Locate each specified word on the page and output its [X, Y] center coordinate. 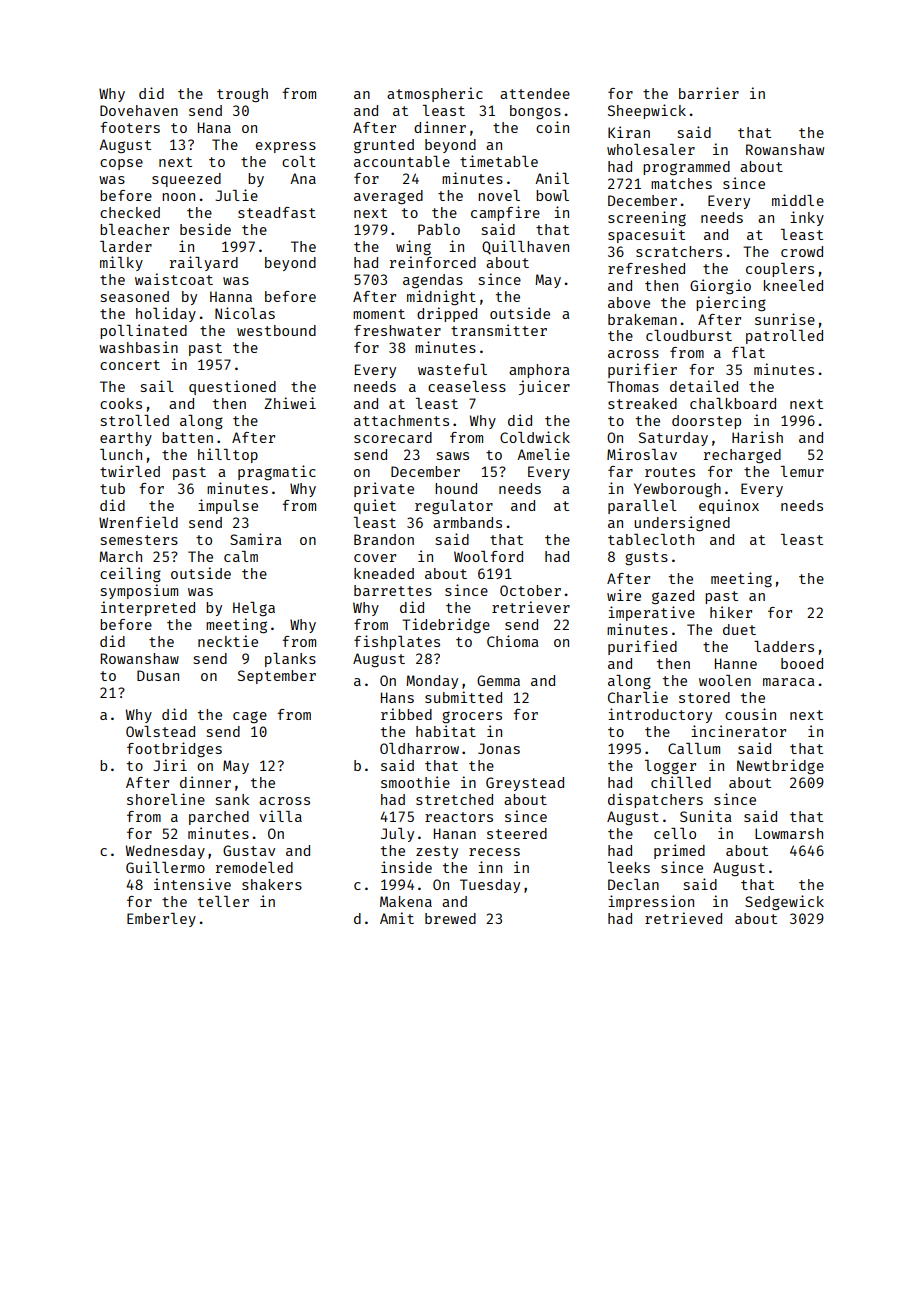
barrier [709, 93]
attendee [535, 93]
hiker [731, 612]
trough [242, 95]
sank [232, 799]
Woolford [488, 556]
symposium [139, 591]
